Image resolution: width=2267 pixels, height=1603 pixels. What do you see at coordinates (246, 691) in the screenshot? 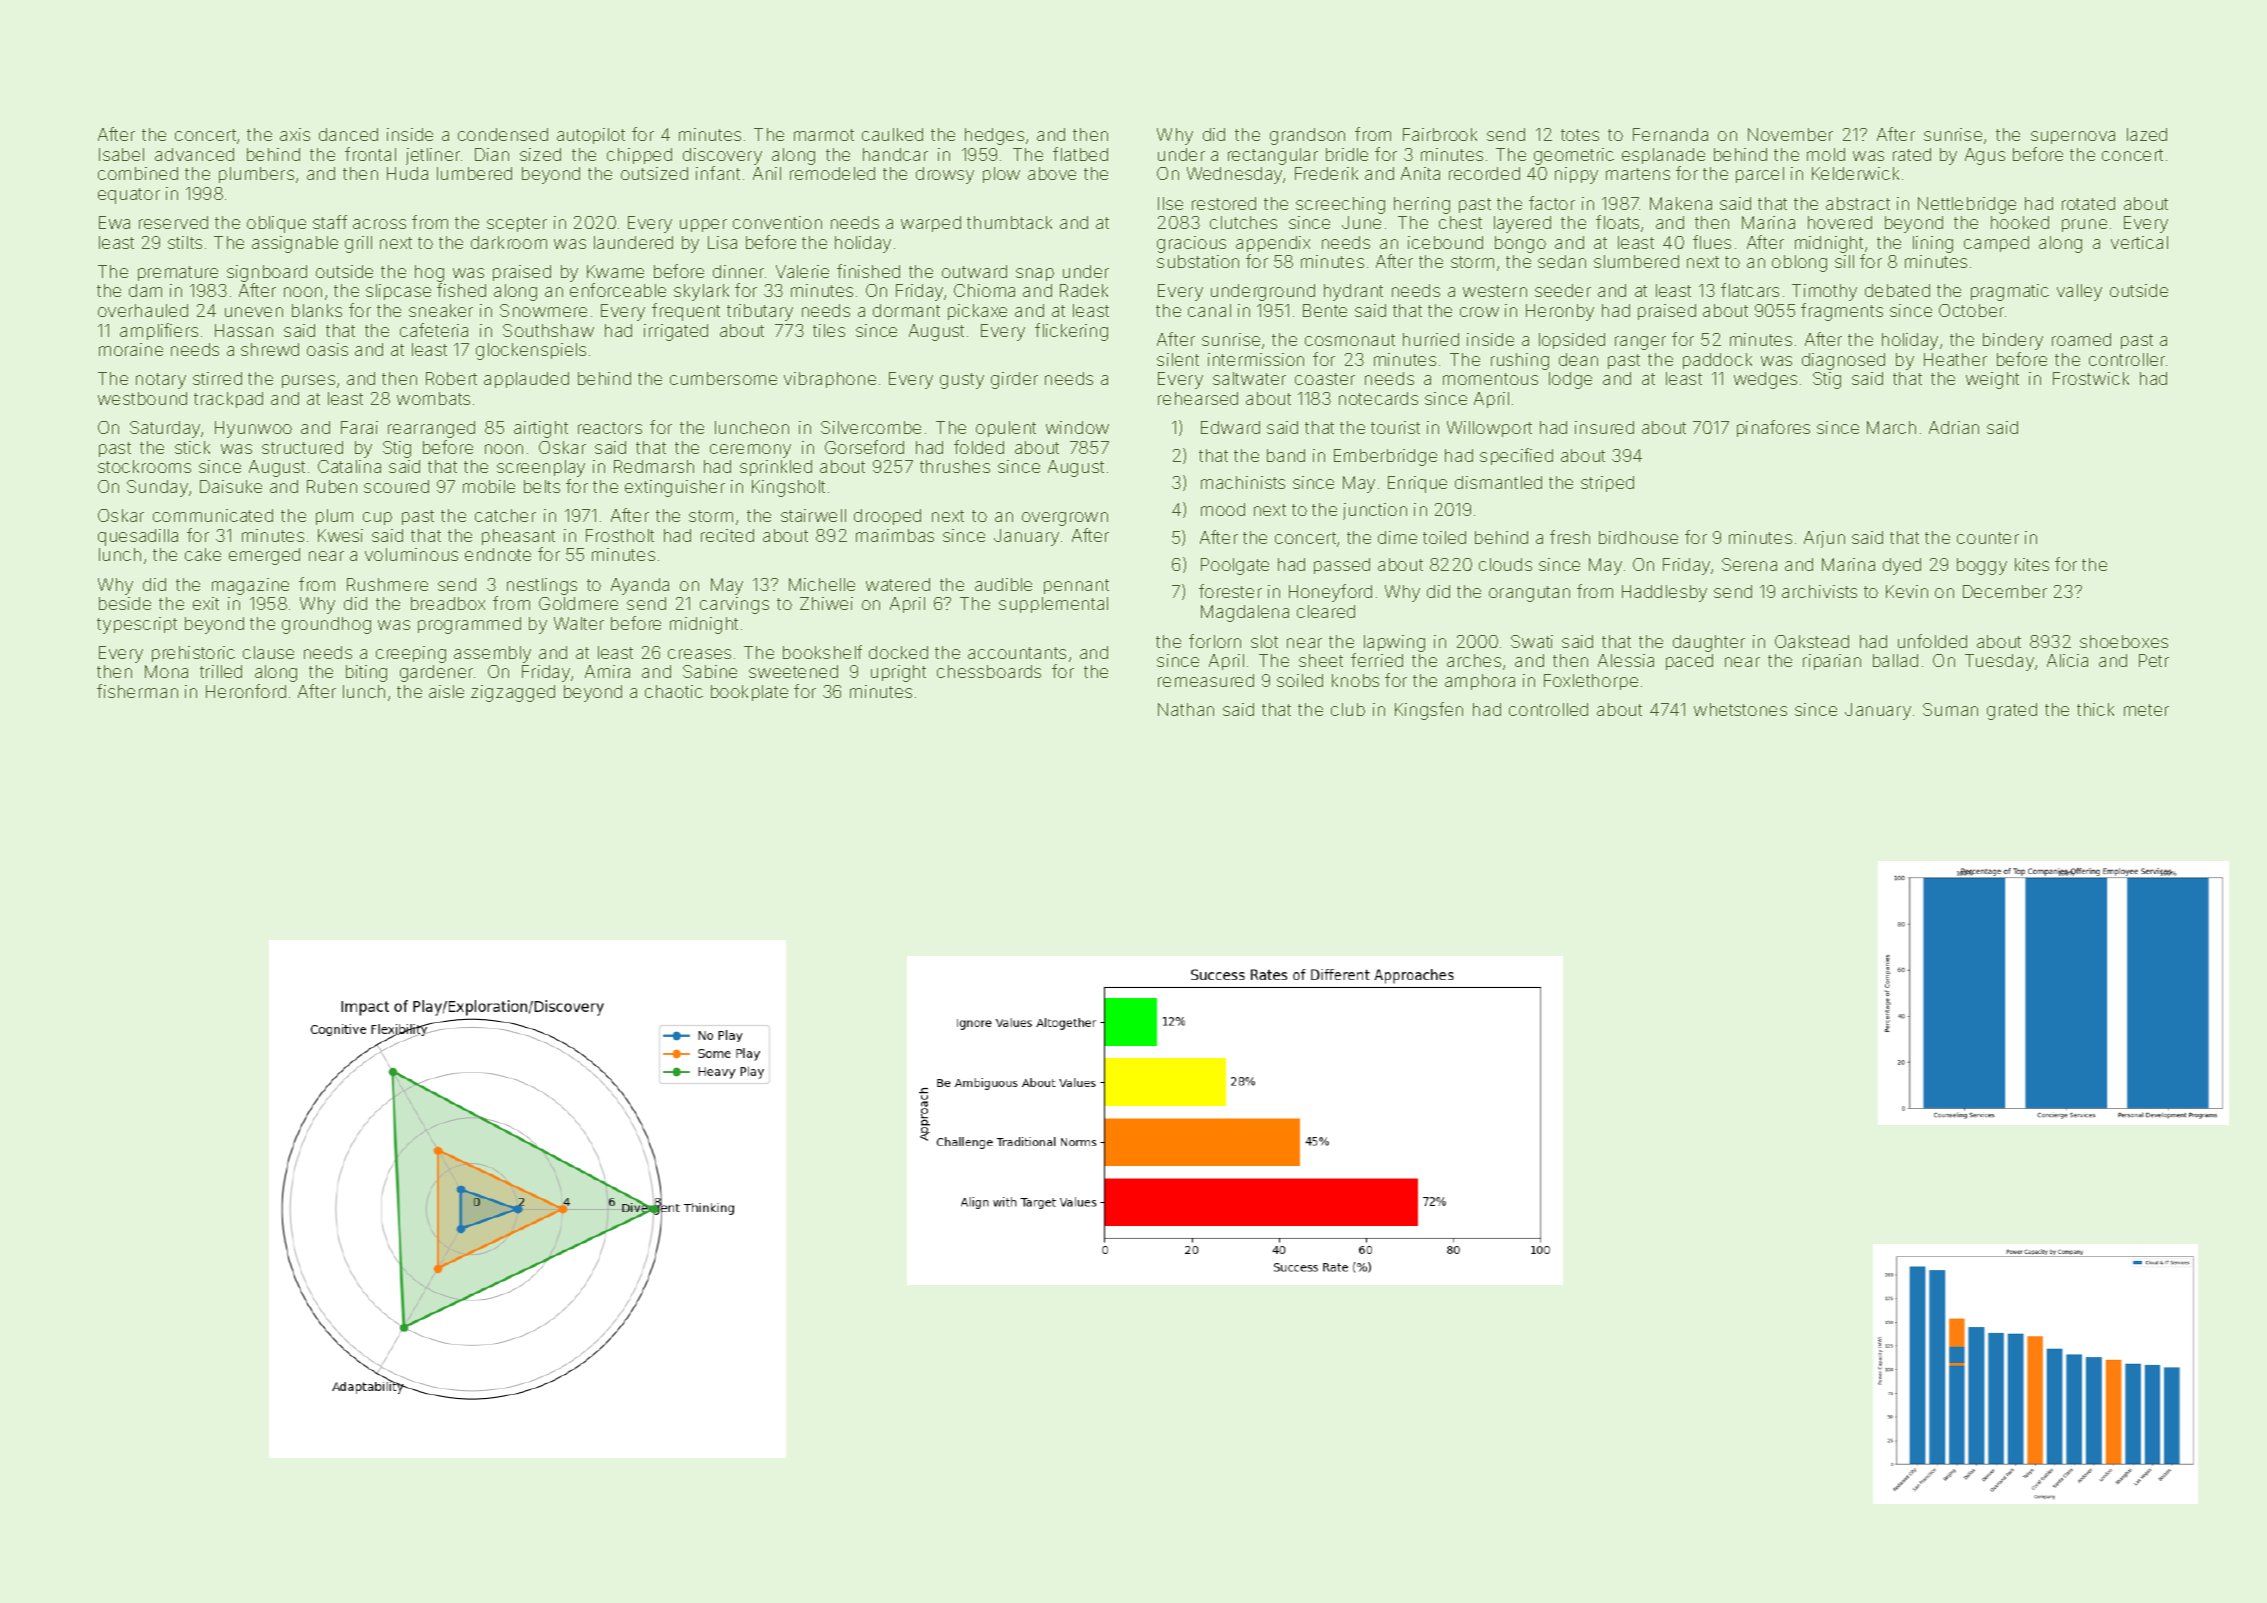
I see `Heronford` at bounding box center [246, 691].
